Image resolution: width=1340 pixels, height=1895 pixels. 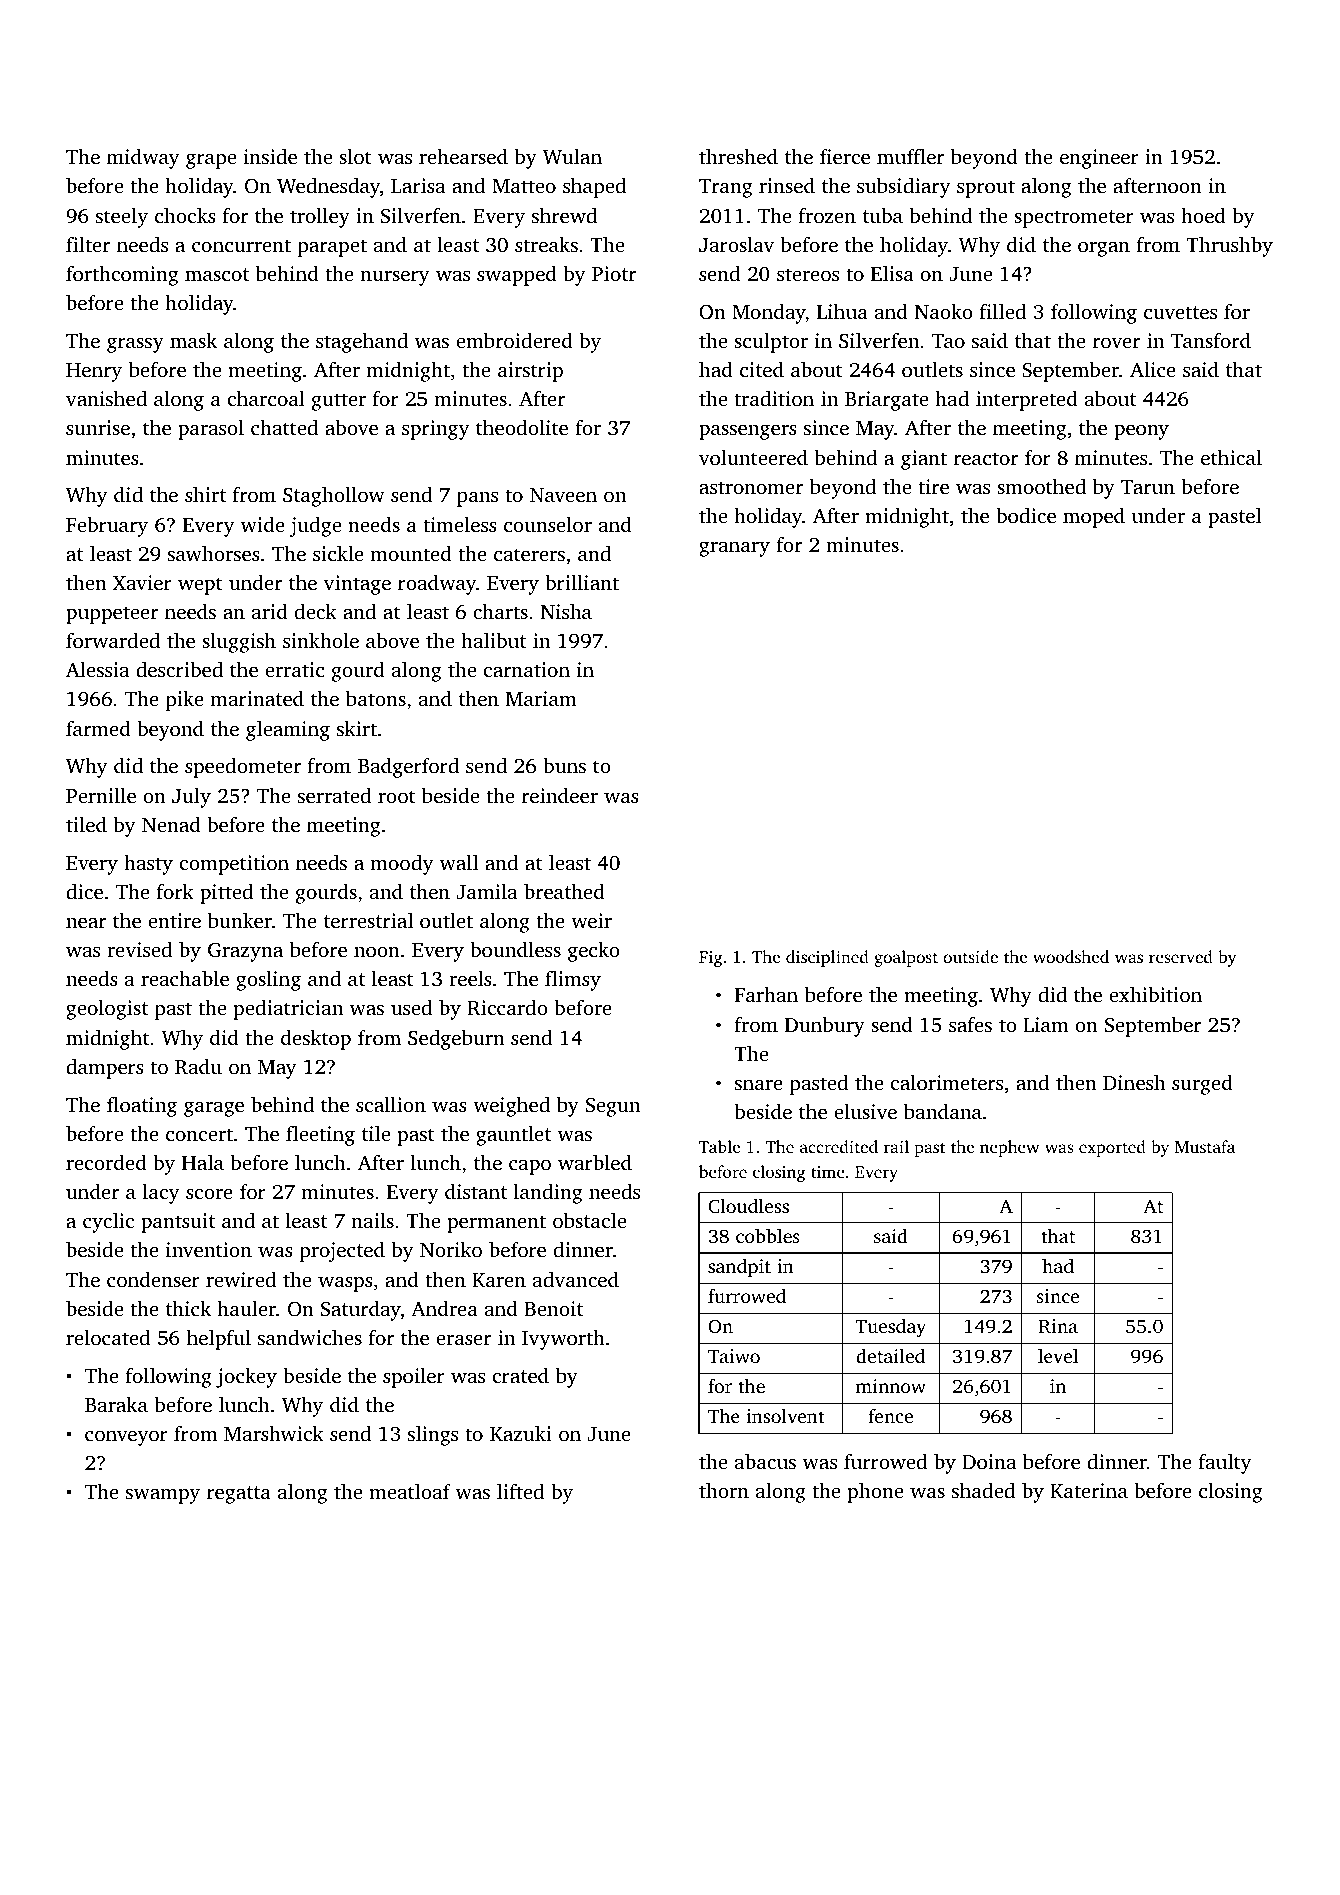 I want to click on obstacle, so click(x=589, y=1220).
